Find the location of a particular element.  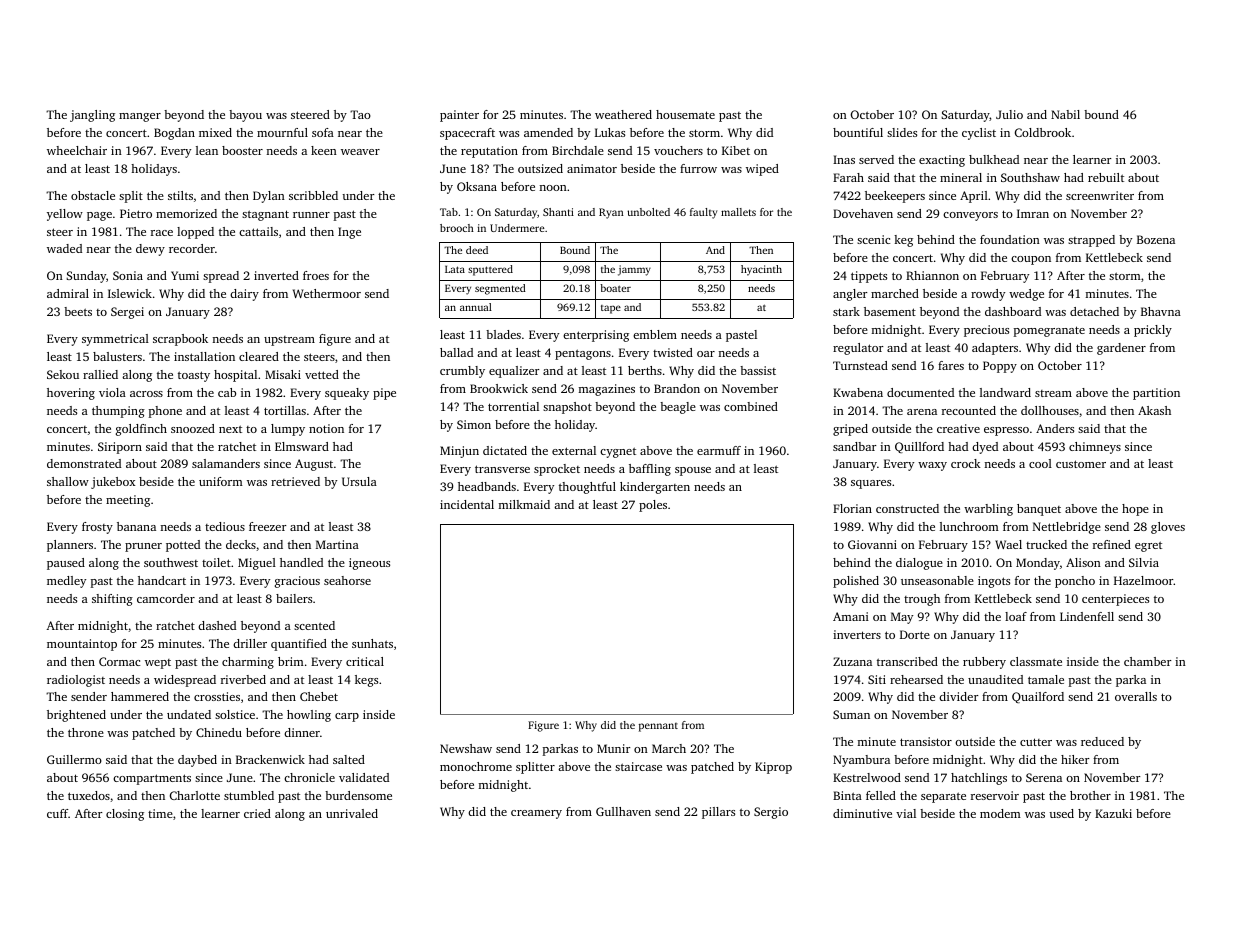

phone is located at coordinates (165, 412).
